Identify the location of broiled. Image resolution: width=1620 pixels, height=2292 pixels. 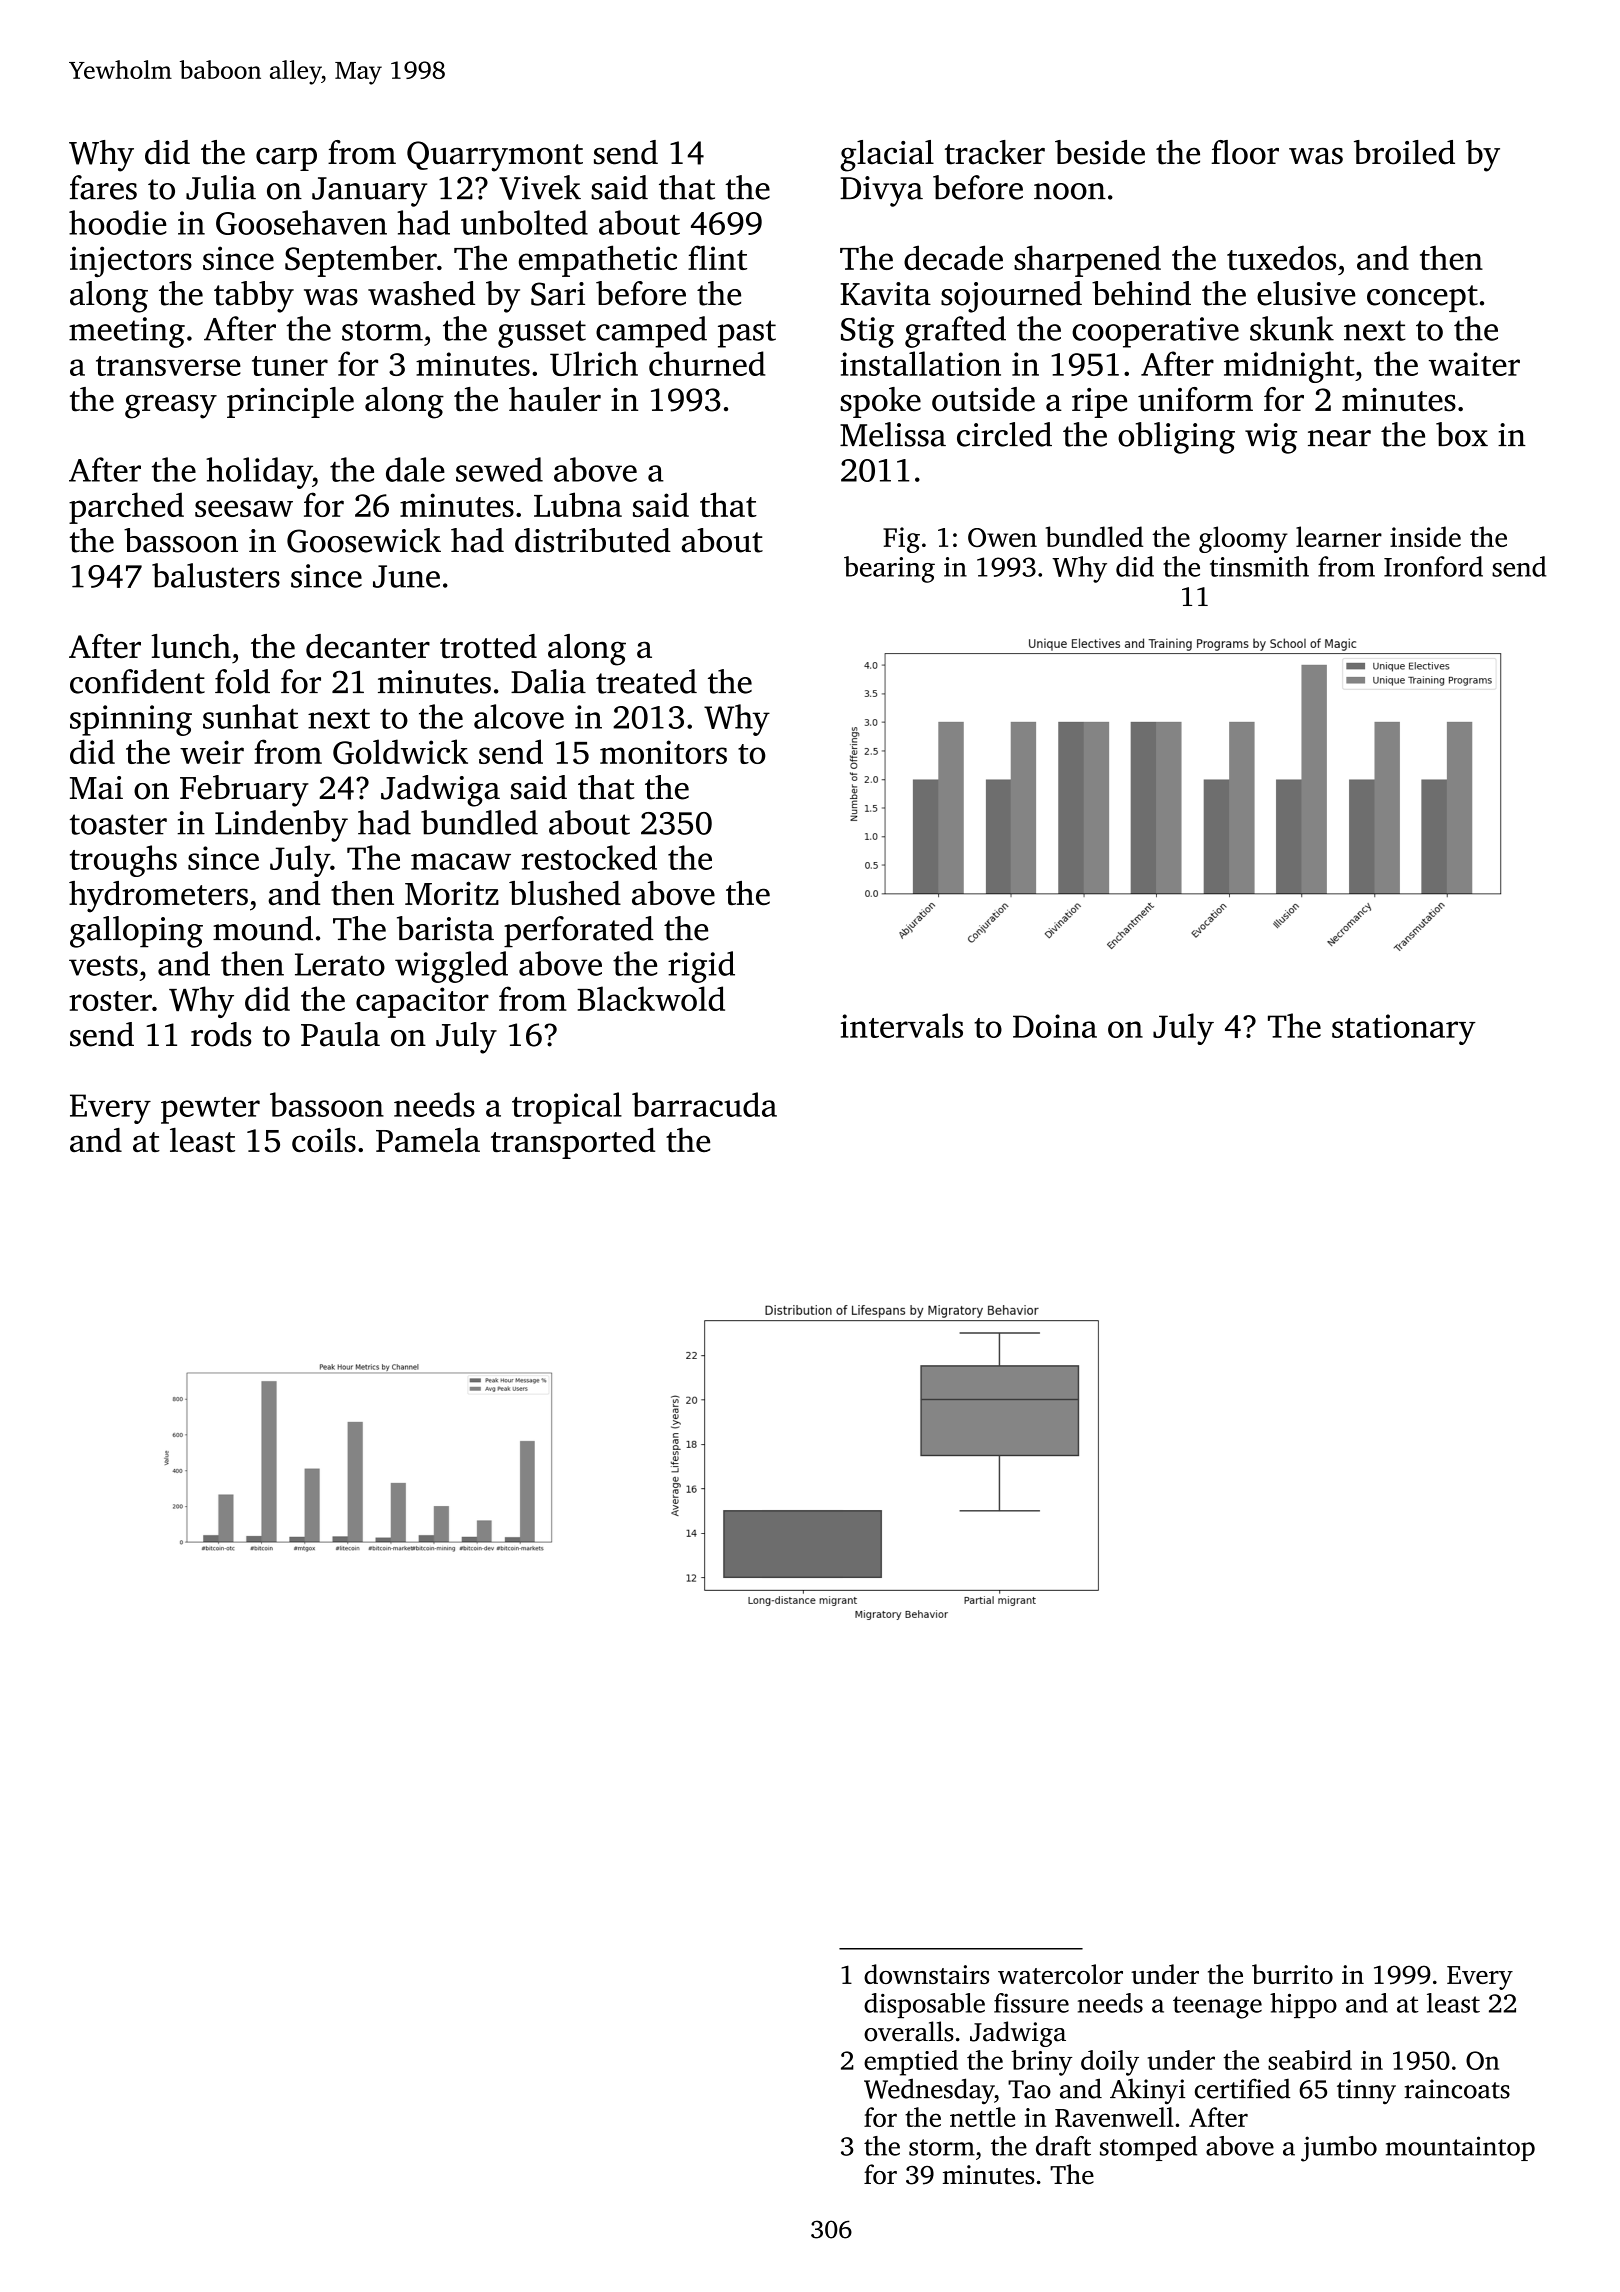
(1404, 152).
